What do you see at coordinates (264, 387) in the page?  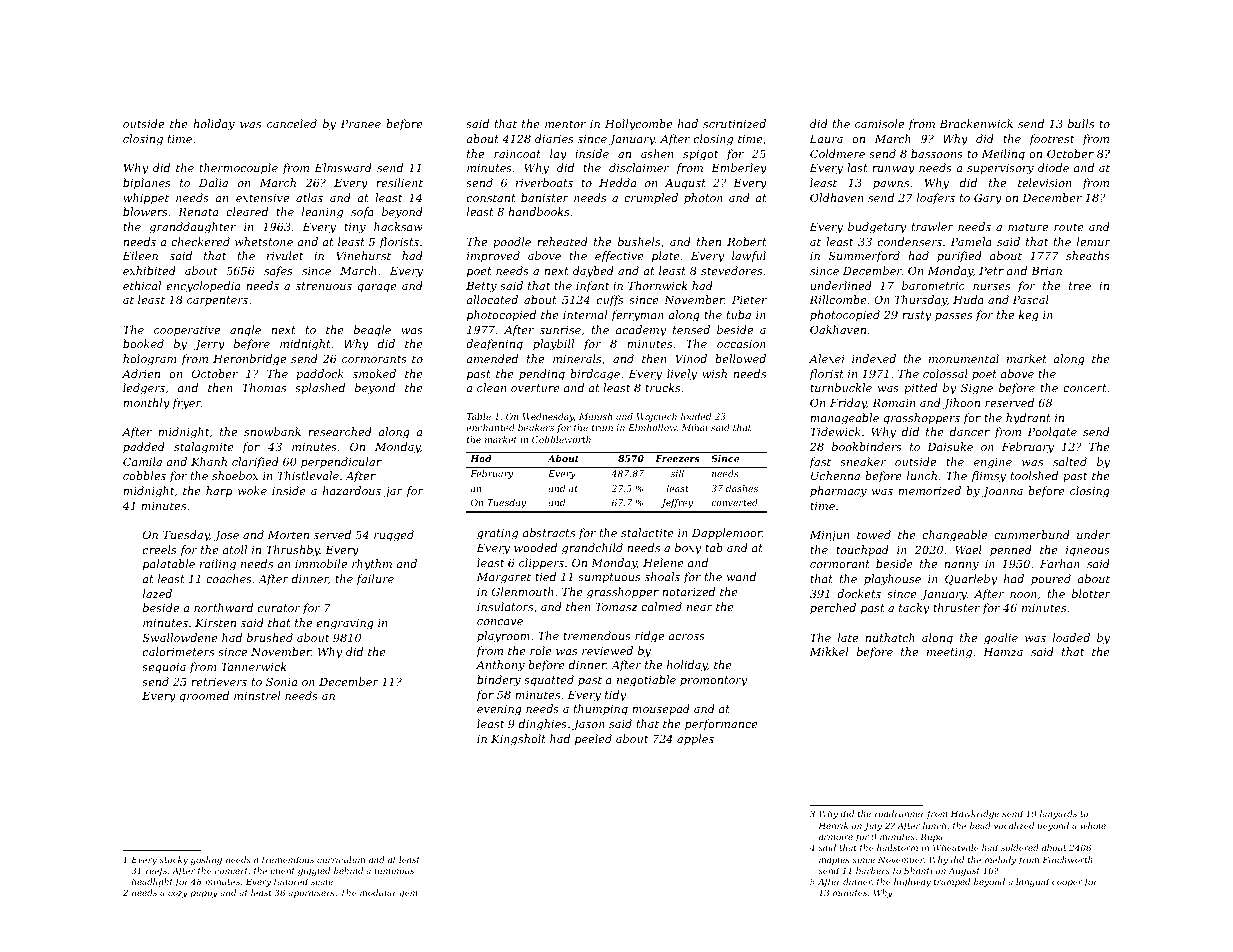 I see `Thomas` at bounding box center [264, 387].
